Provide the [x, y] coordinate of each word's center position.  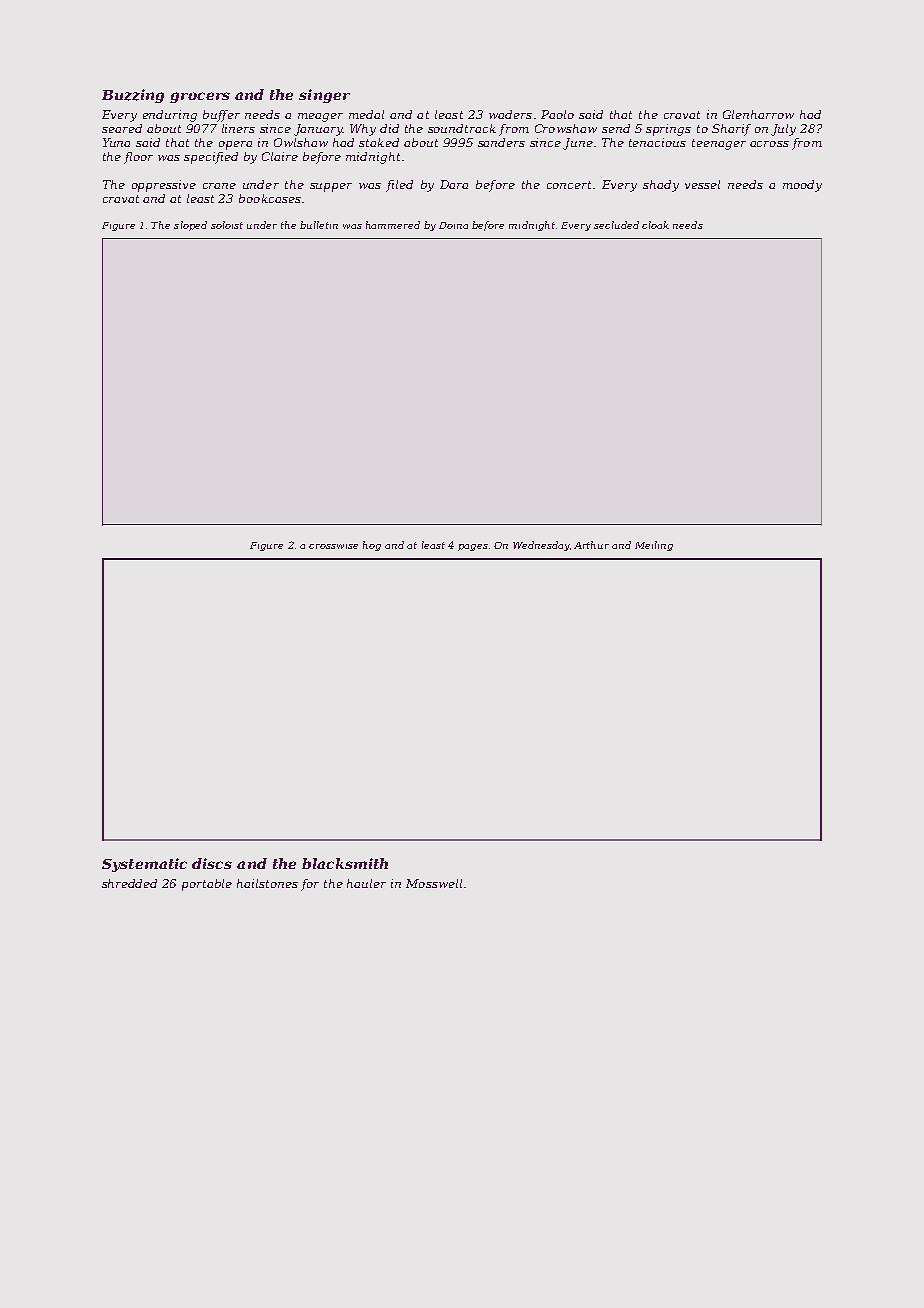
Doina [453, 225]
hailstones [267, 883]
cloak [655, 225]
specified [211, 158]
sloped [190, 226]
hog [372, 546]
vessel [702, 184]
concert [569, 185]
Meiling [654, 546]
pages [473, 547]
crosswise [333, 546]
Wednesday [541, 546]
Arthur [591, 545]
